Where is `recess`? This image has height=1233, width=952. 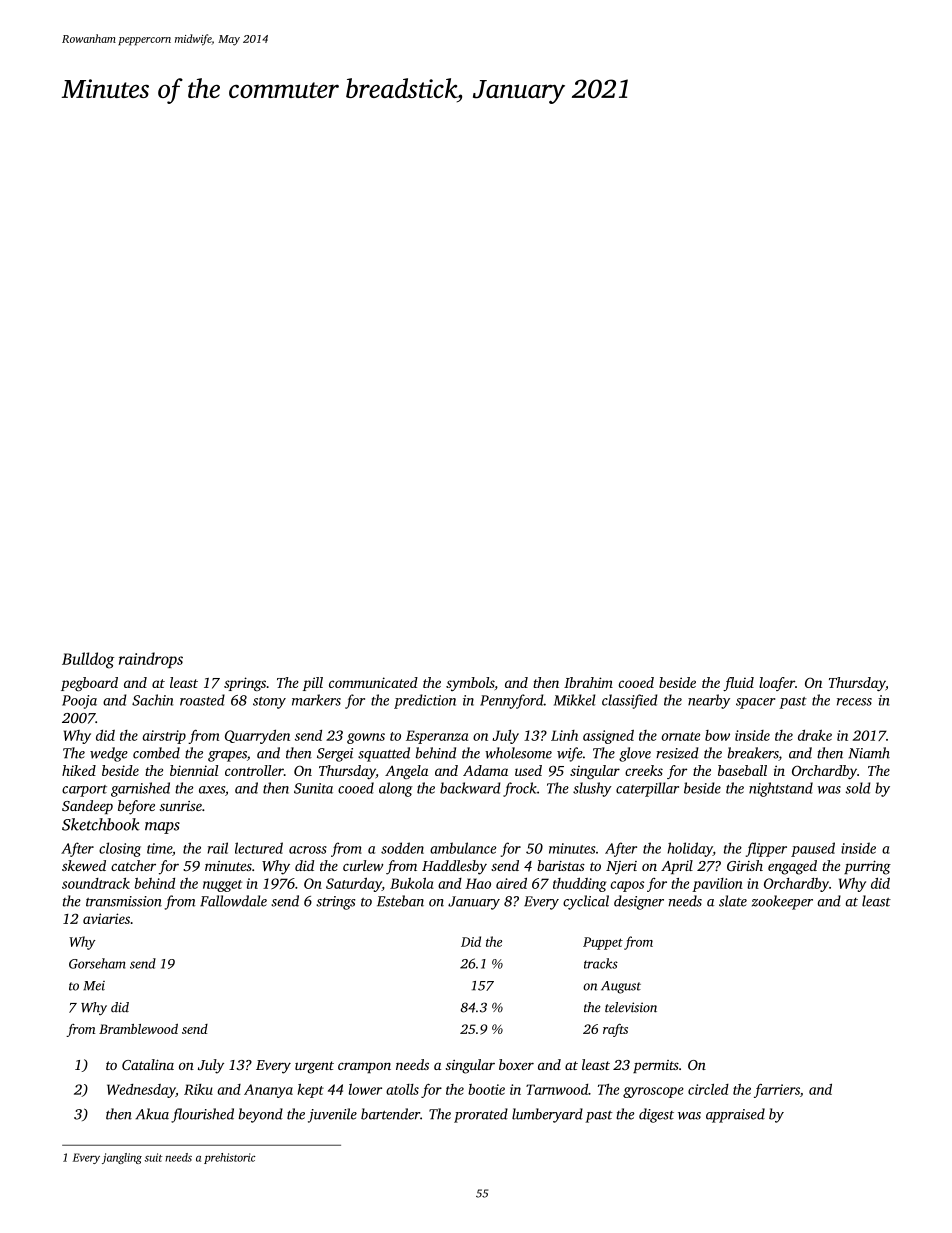
recess is located at coordinates (854, 702).
